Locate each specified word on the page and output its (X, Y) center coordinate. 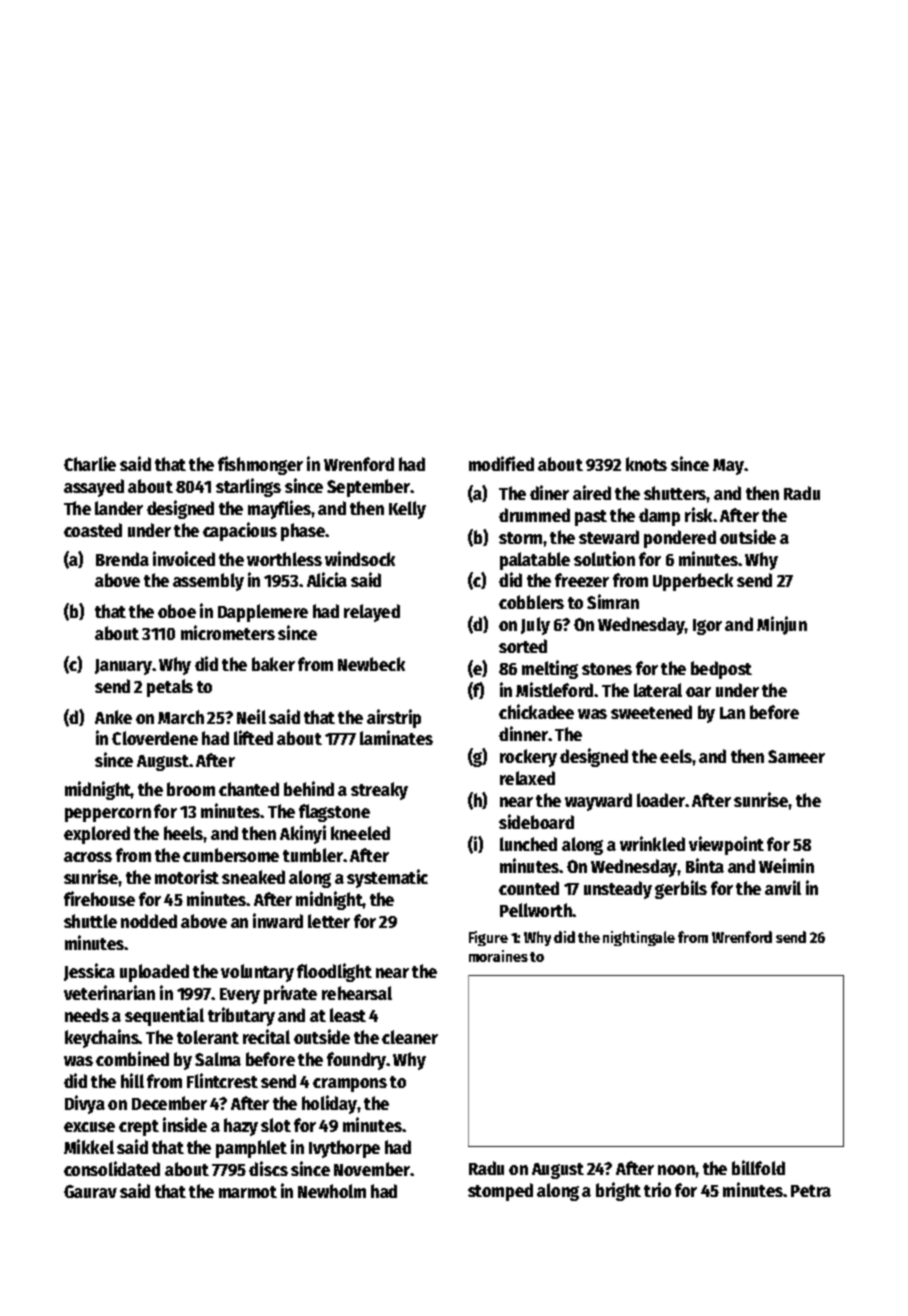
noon (676, 1170)
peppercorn (108, 815)
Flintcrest (222, 1080)
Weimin (786, 865)
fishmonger (260, 465)
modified (501, 463)
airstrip (394, 718)
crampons (350, 1085)
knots (646, 464)
